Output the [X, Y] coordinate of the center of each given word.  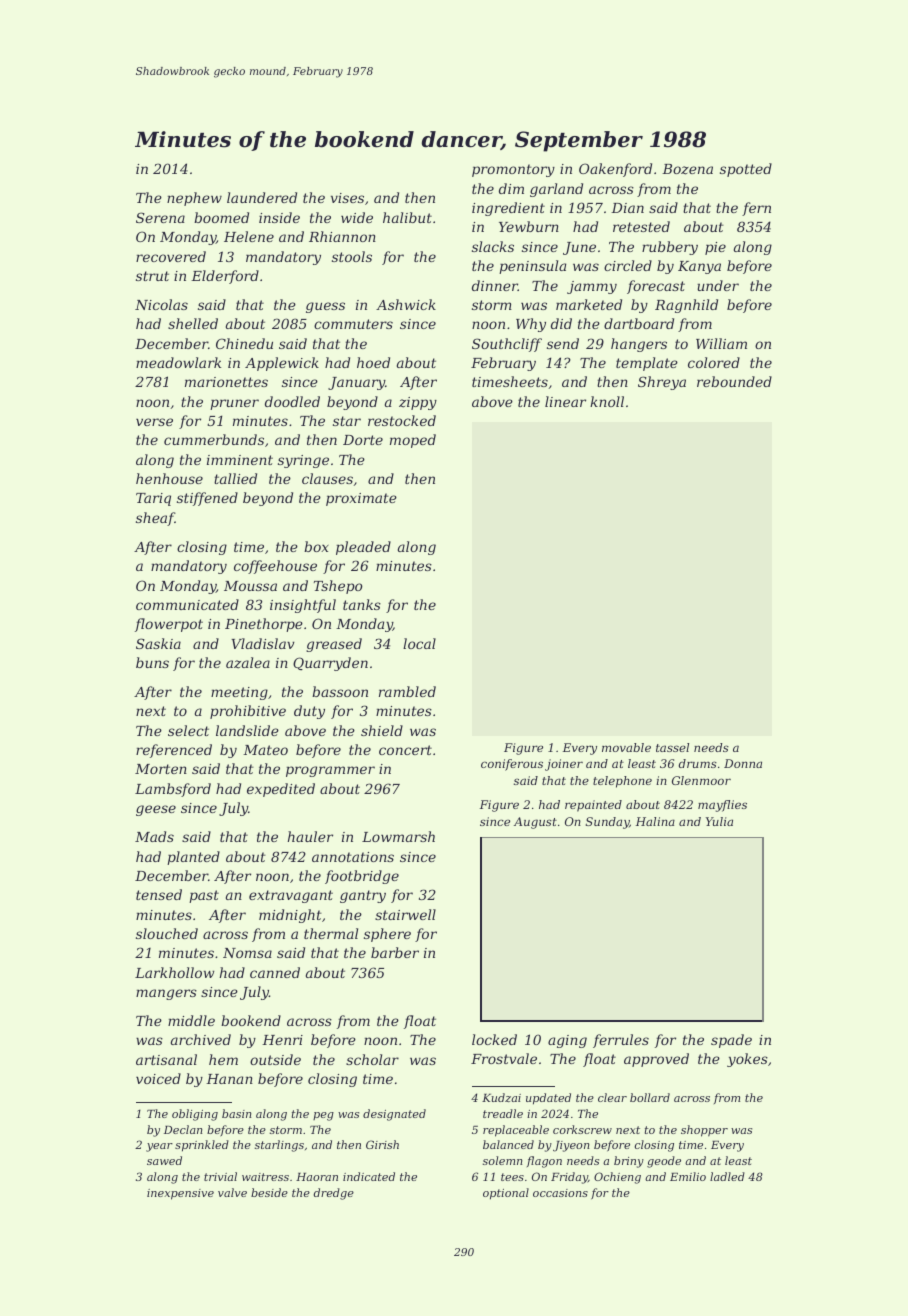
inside [279, 217]
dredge [334, 1194]
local [419, 643]
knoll [607, 401]
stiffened [207, 499]
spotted [746, 170]
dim [511, 188]
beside [269, 1192]
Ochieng [617, 1178]
